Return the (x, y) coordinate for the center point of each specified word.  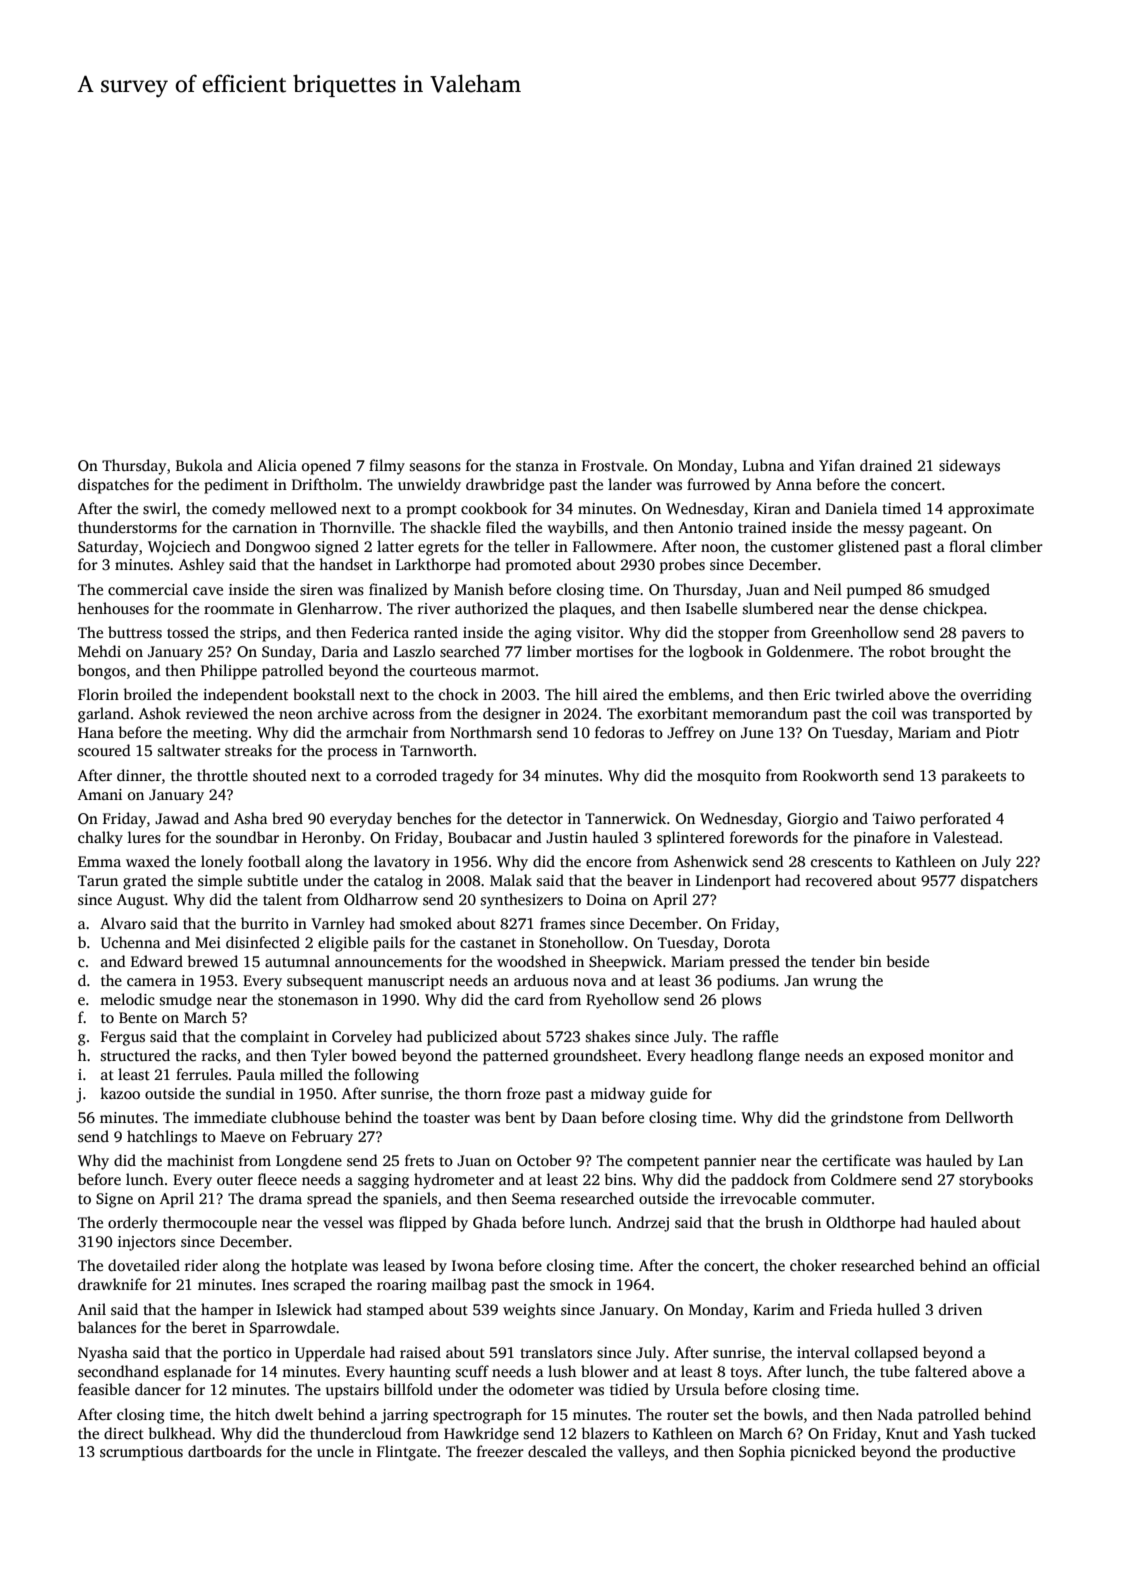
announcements (388, 962)
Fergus (123, 1038)
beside (907, 961)
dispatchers (999, 882)
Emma (99, 861)
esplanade (197, 1373)
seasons (435, 467)
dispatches (113, 486)
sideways (969, 467)
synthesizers (522, 901)
